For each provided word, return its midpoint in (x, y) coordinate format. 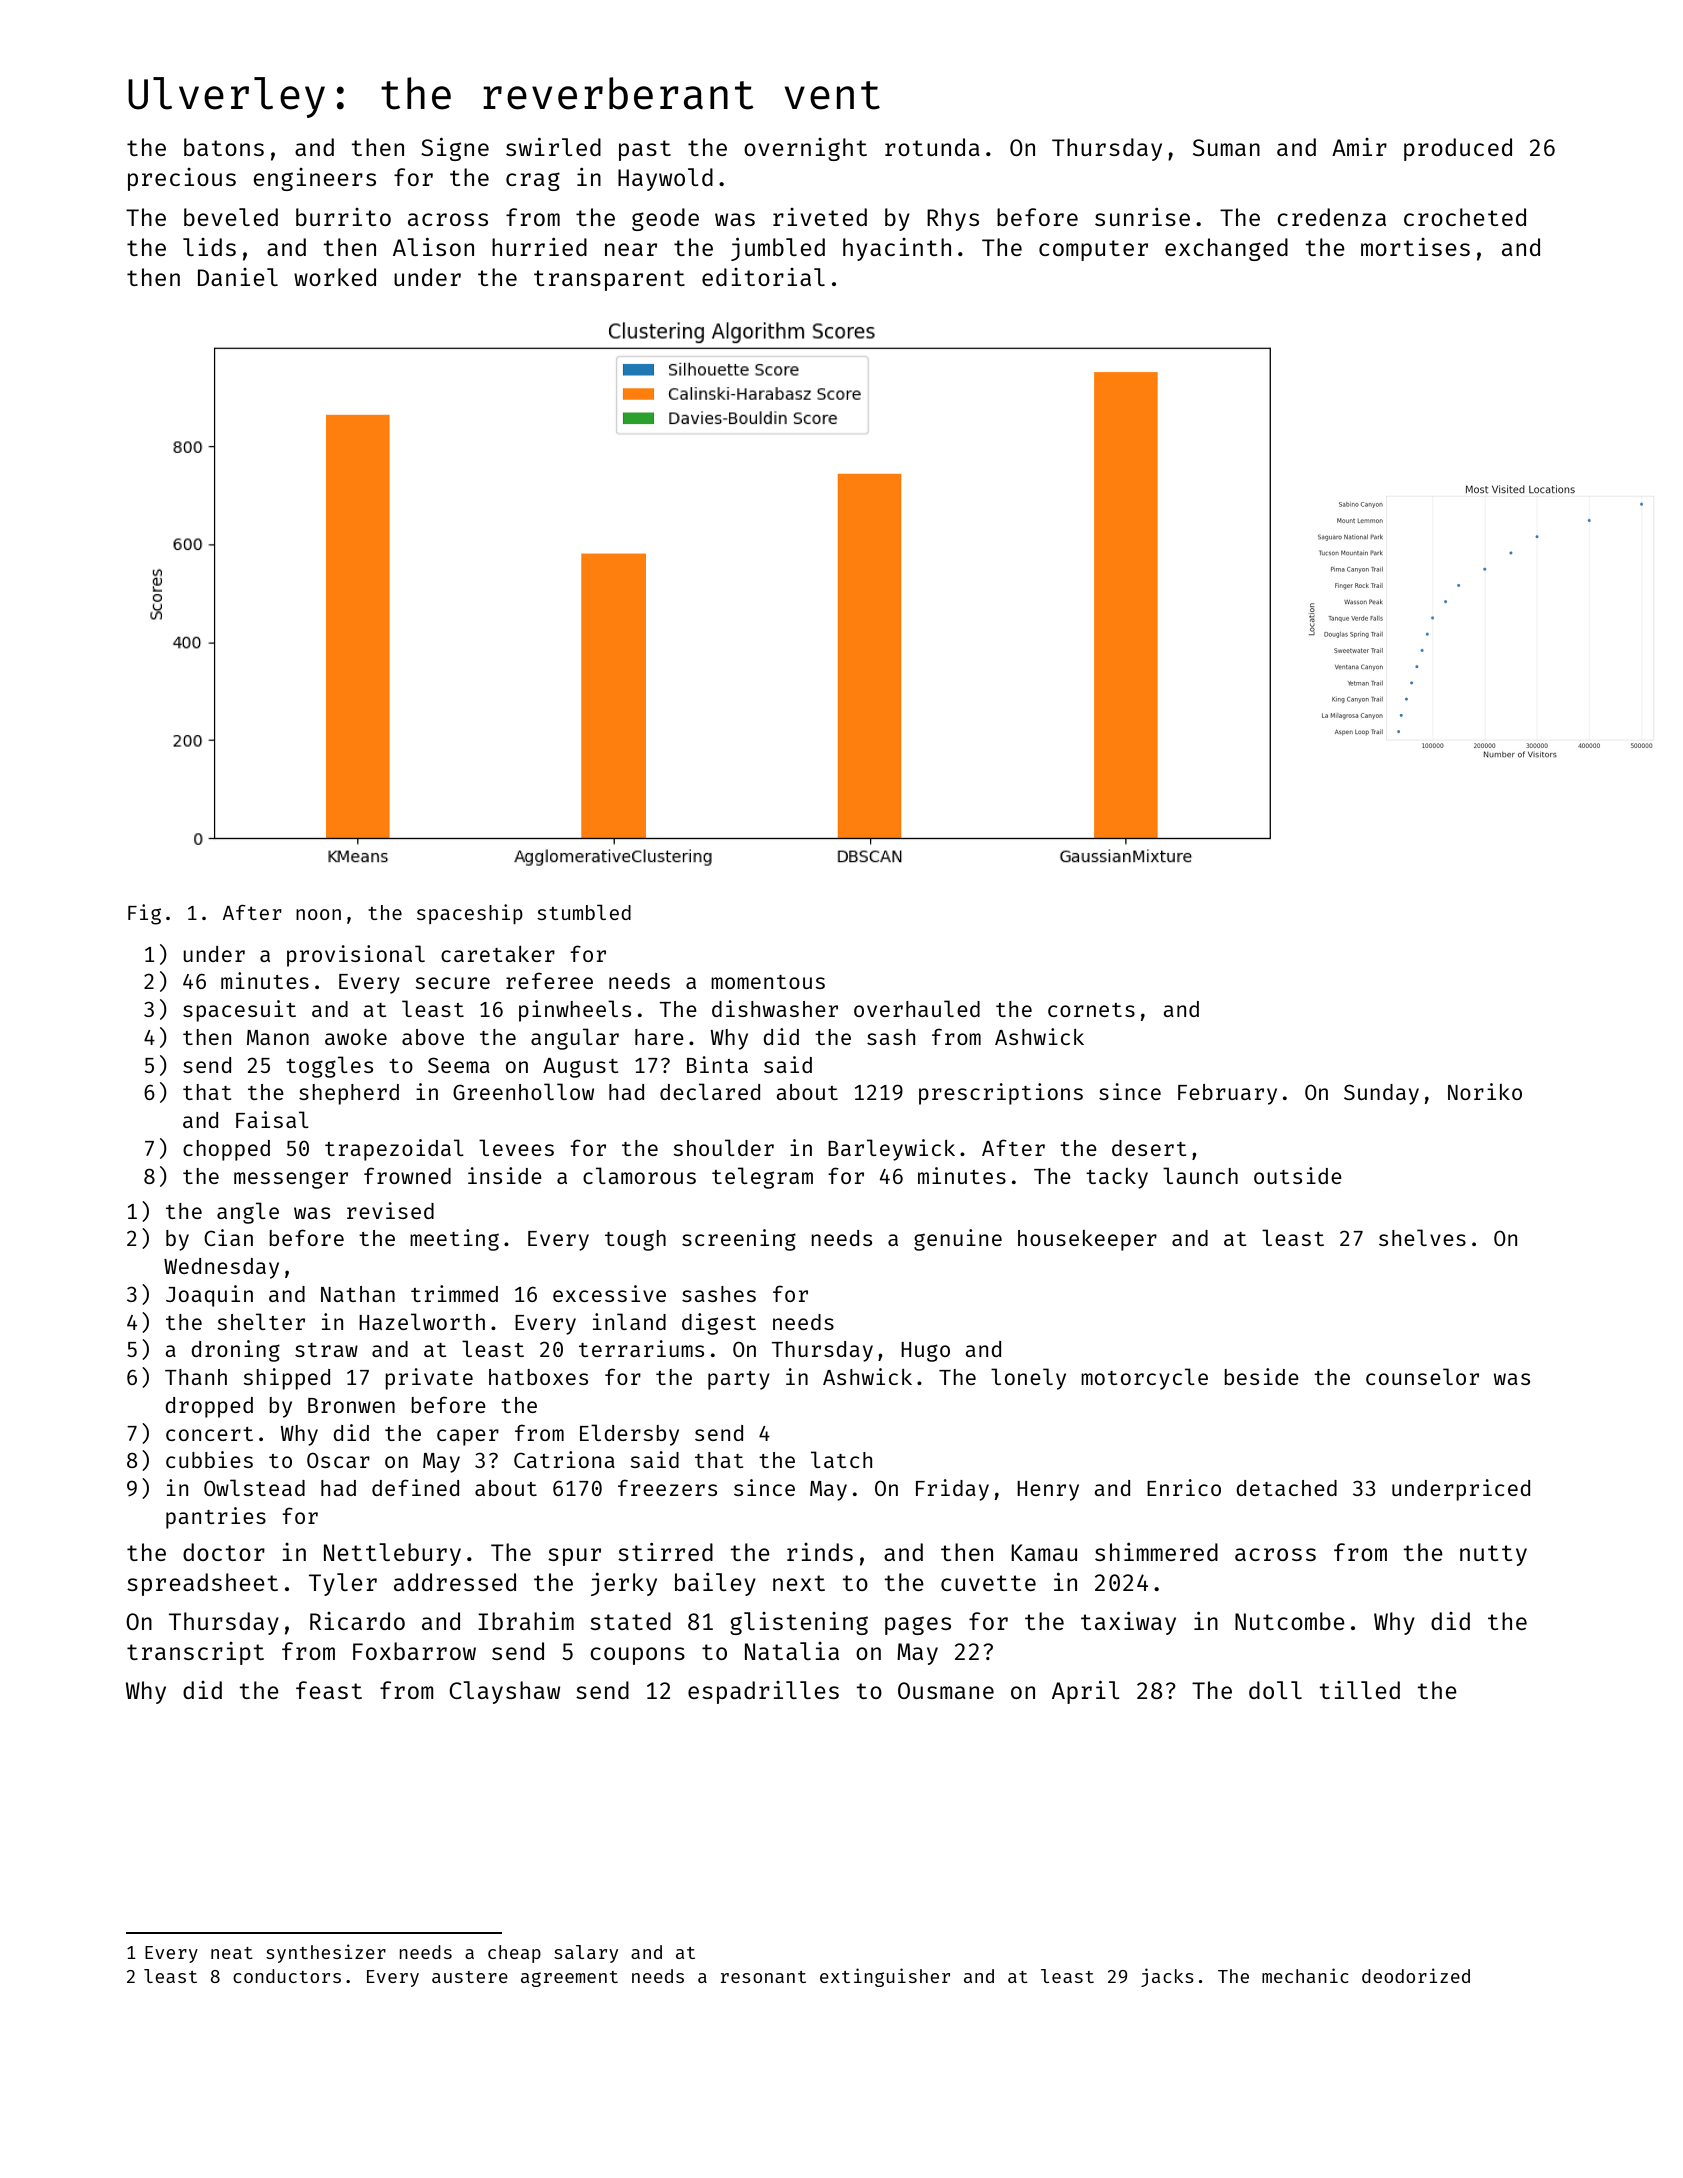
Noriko (1485, 1091)
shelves (1422, 1237)
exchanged (1226, 249)
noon (318, 914)
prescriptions (1001, 1094)
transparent (609, 280)
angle (248, 1213)
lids (209, 247)
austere (470, 1977)
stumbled (584, 912)
